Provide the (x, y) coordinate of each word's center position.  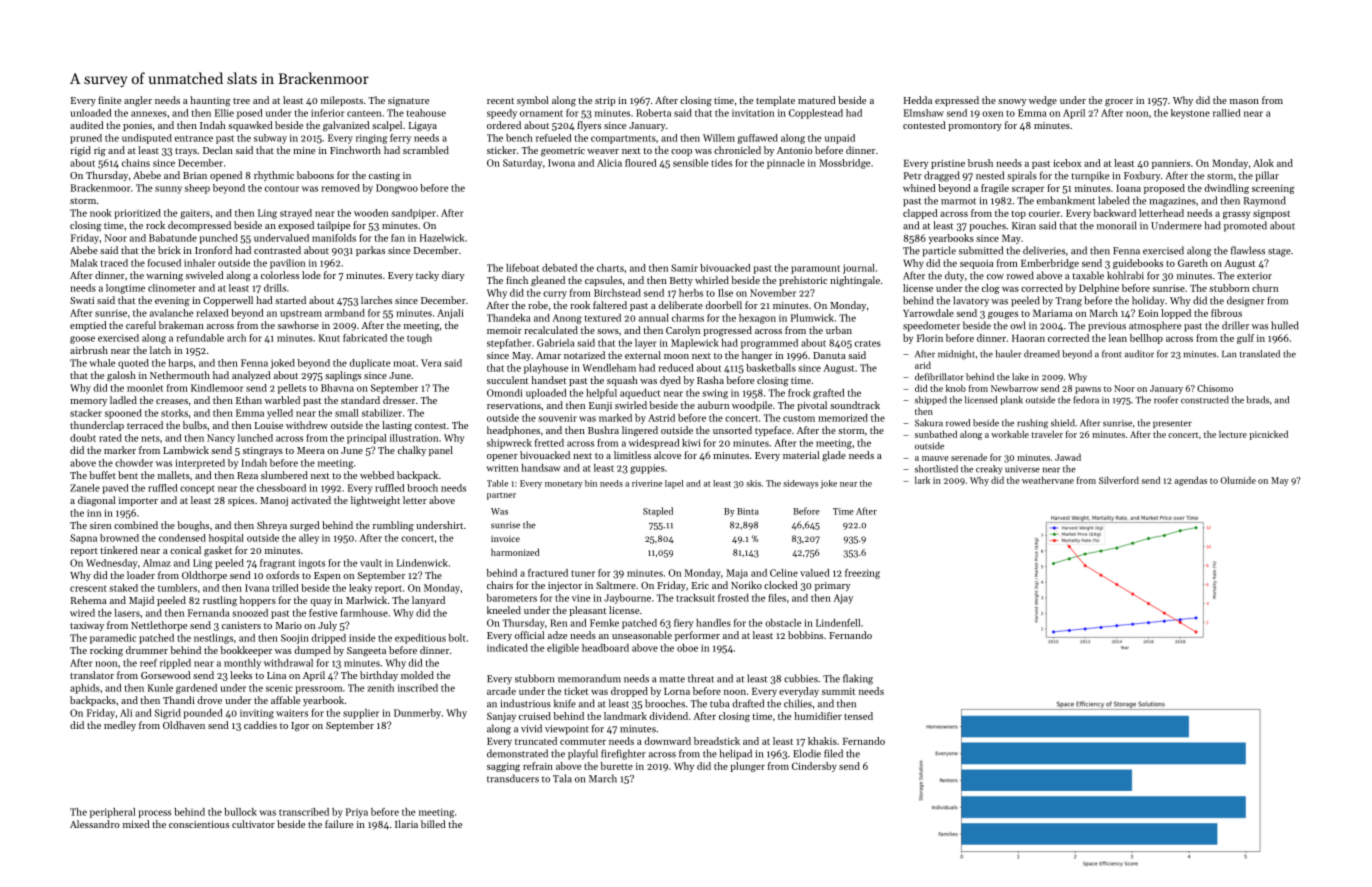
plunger (748, 767)
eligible (563, 649)
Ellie (224, 113)
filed (833, 753)
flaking (858, 679)
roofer (1166, 400)
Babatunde (173, 238)
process (155, 814)
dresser (399, 400)
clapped (920, 214)
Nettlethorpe (159, 626)
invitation (753, 113)
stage (1279, 252)
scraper (1028, 190)
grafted (829, 394)
